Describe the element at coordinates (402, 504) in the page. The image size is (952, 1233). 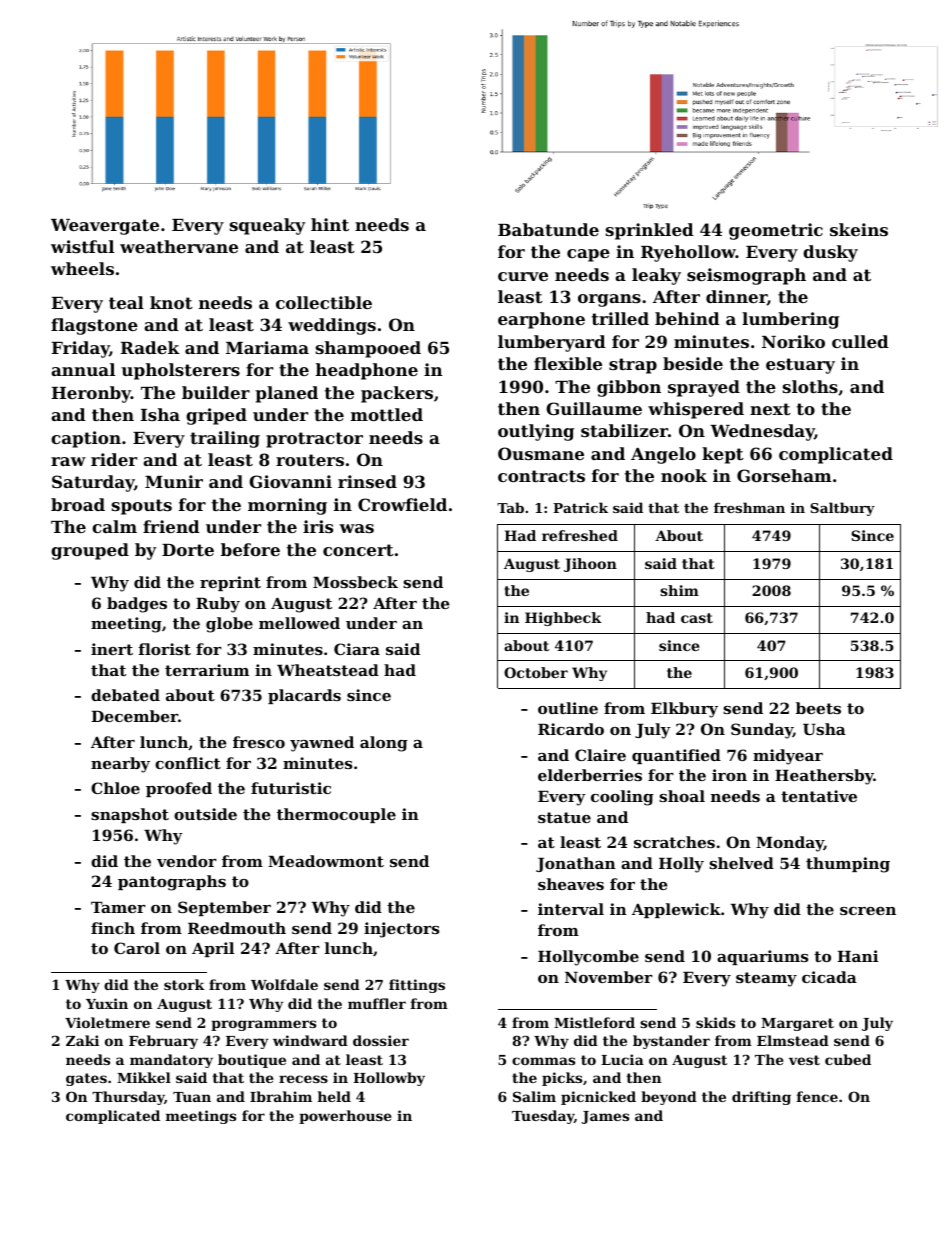
I see `Crowfield` at that location.
